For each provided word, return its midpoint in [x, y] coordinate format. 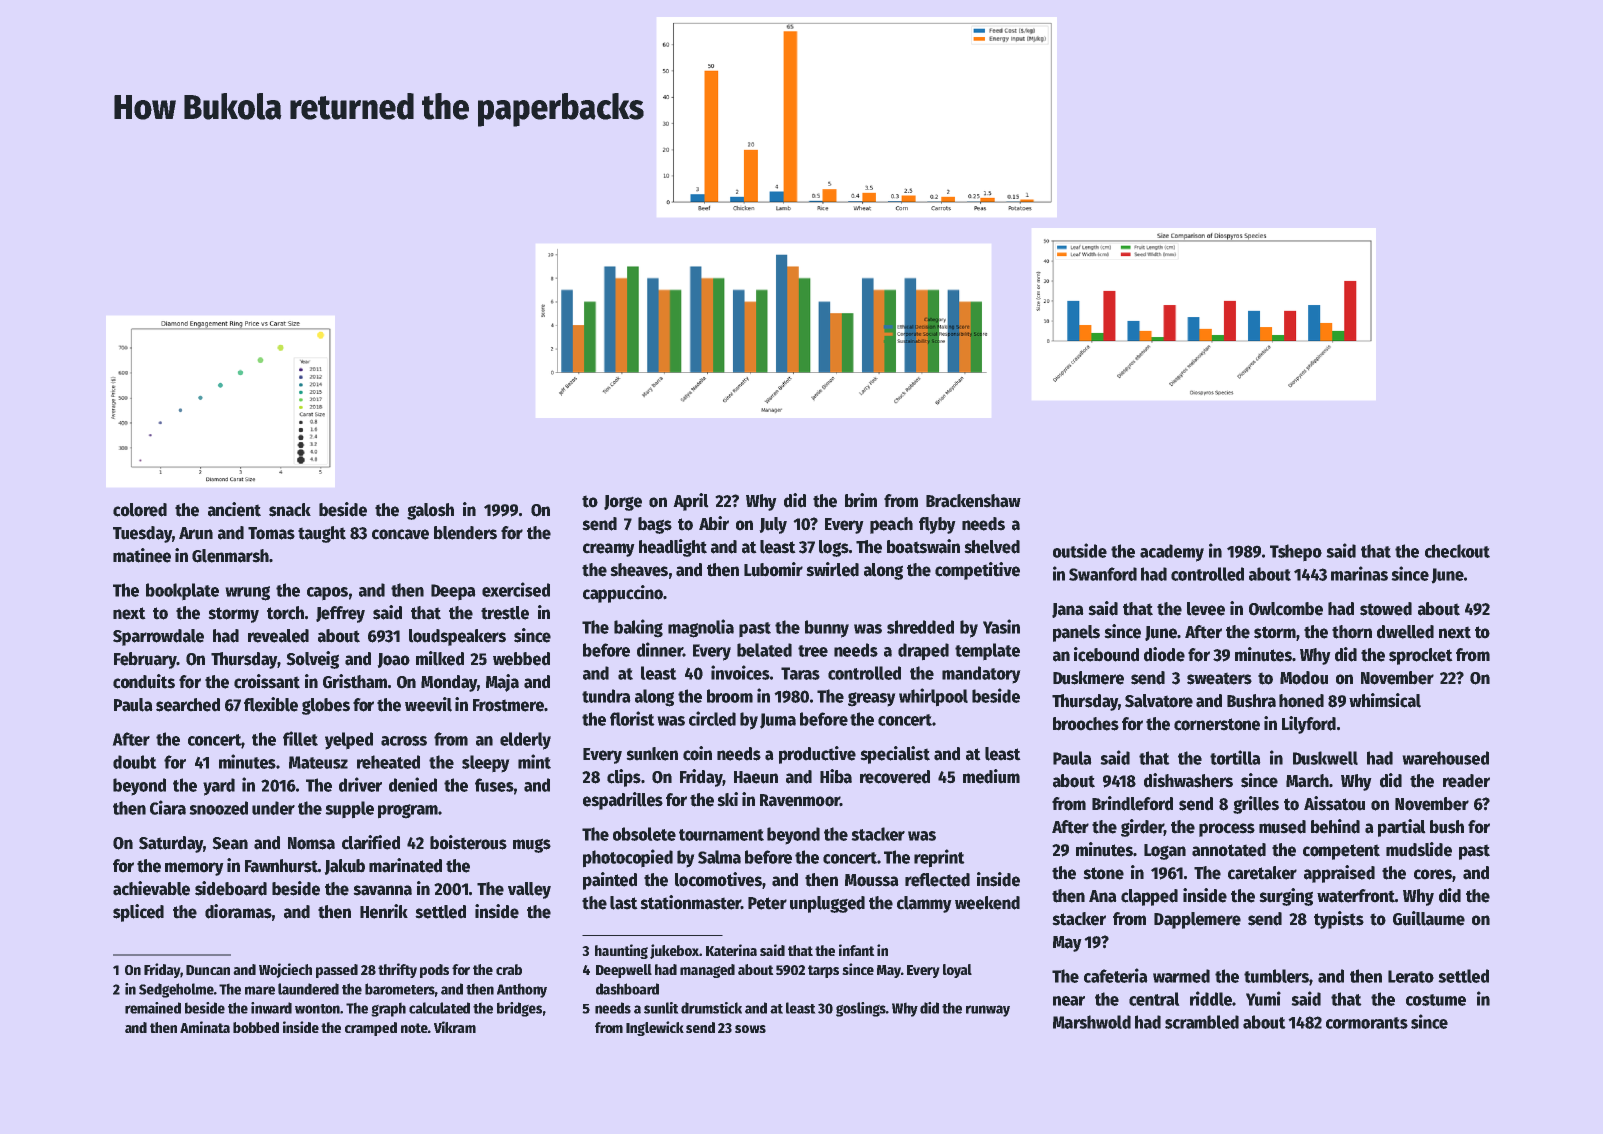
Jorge [623, 503]
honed [1301, 701]
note [414, 1028]
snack [290, 510]
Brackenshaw [973, 501]
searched [188, 705]
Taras [800, 673]
